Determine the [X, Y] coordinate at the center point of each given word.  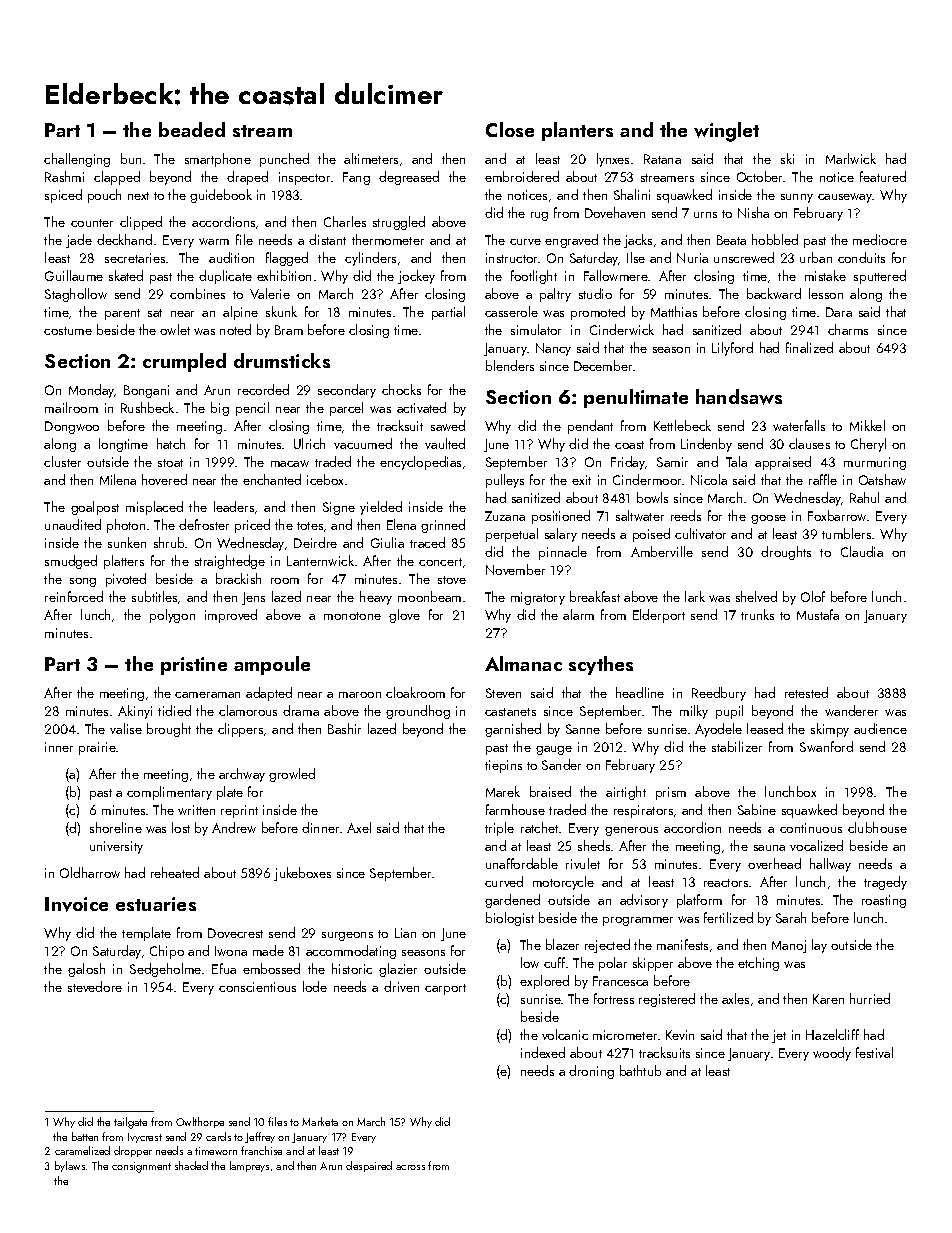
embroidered [522, 176]
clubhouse [877, 827]
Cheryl [868, 445]
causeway [845, 198]
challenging [77, 160]
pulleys [505, 481]
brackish [238, 578]
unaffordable [522, 863]
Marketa [320, 1121]
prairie [97, 748]
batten [85, 1136]
